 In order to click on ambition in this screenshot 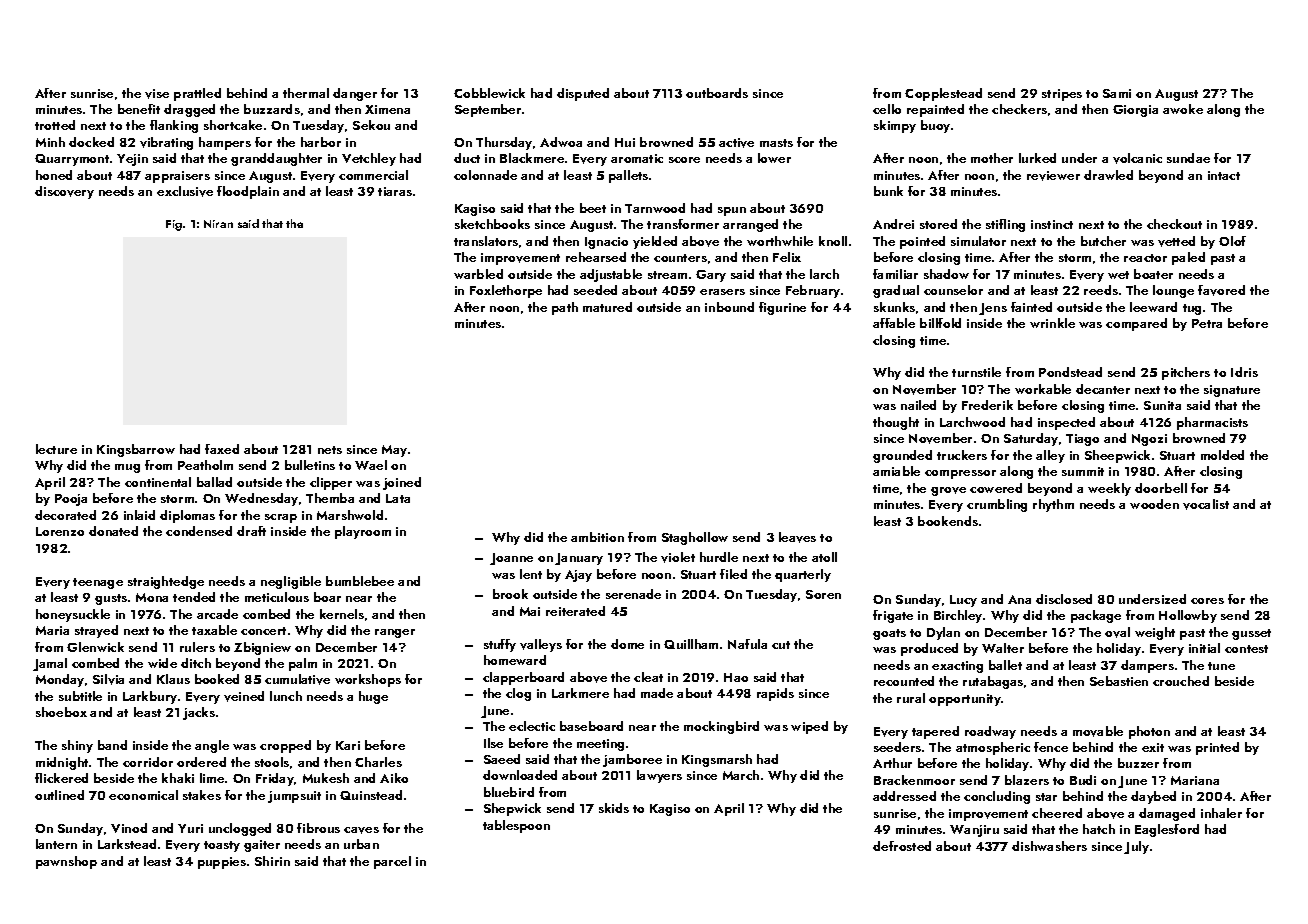, I will do `click(597, 537)`.
